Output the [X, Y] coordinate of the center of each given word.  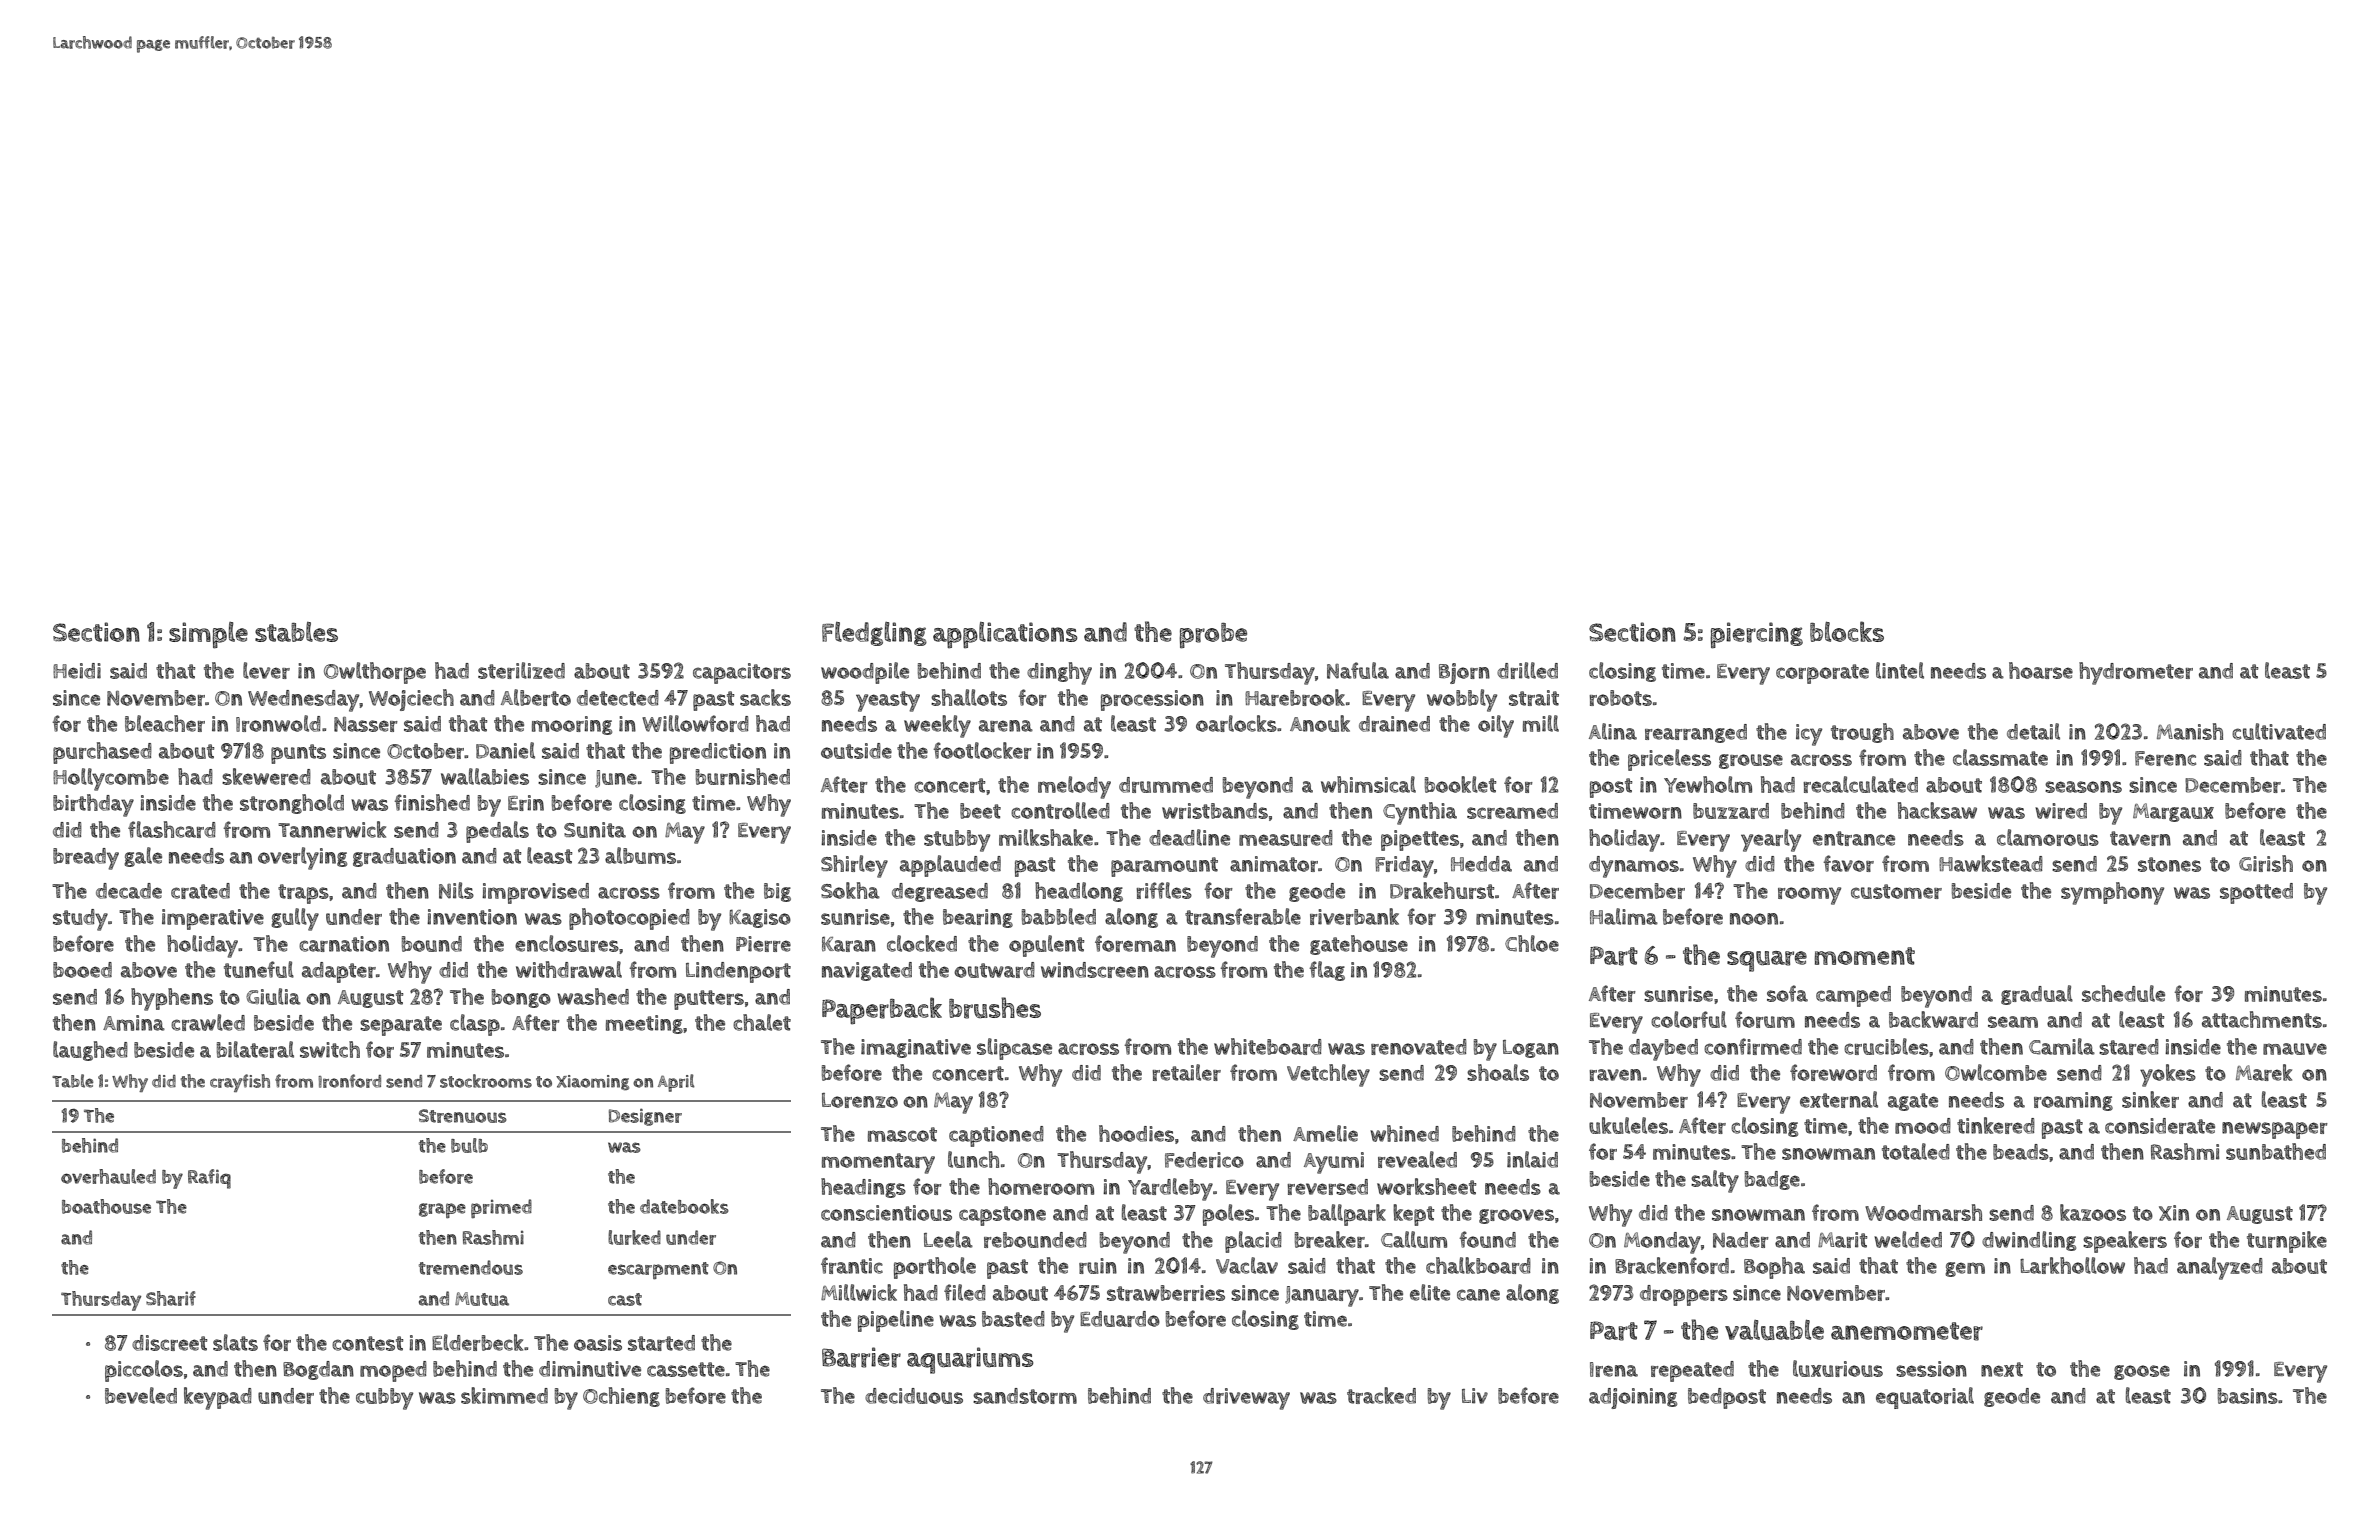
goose [2142, 1372]
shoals [1498, 1072]
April [676, 1083]
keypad [218, 1398]
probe [1213, 636]
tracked [1381, 1395]
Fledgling [874, 634]
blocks [1847, 631]
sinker [2150, 1099]
